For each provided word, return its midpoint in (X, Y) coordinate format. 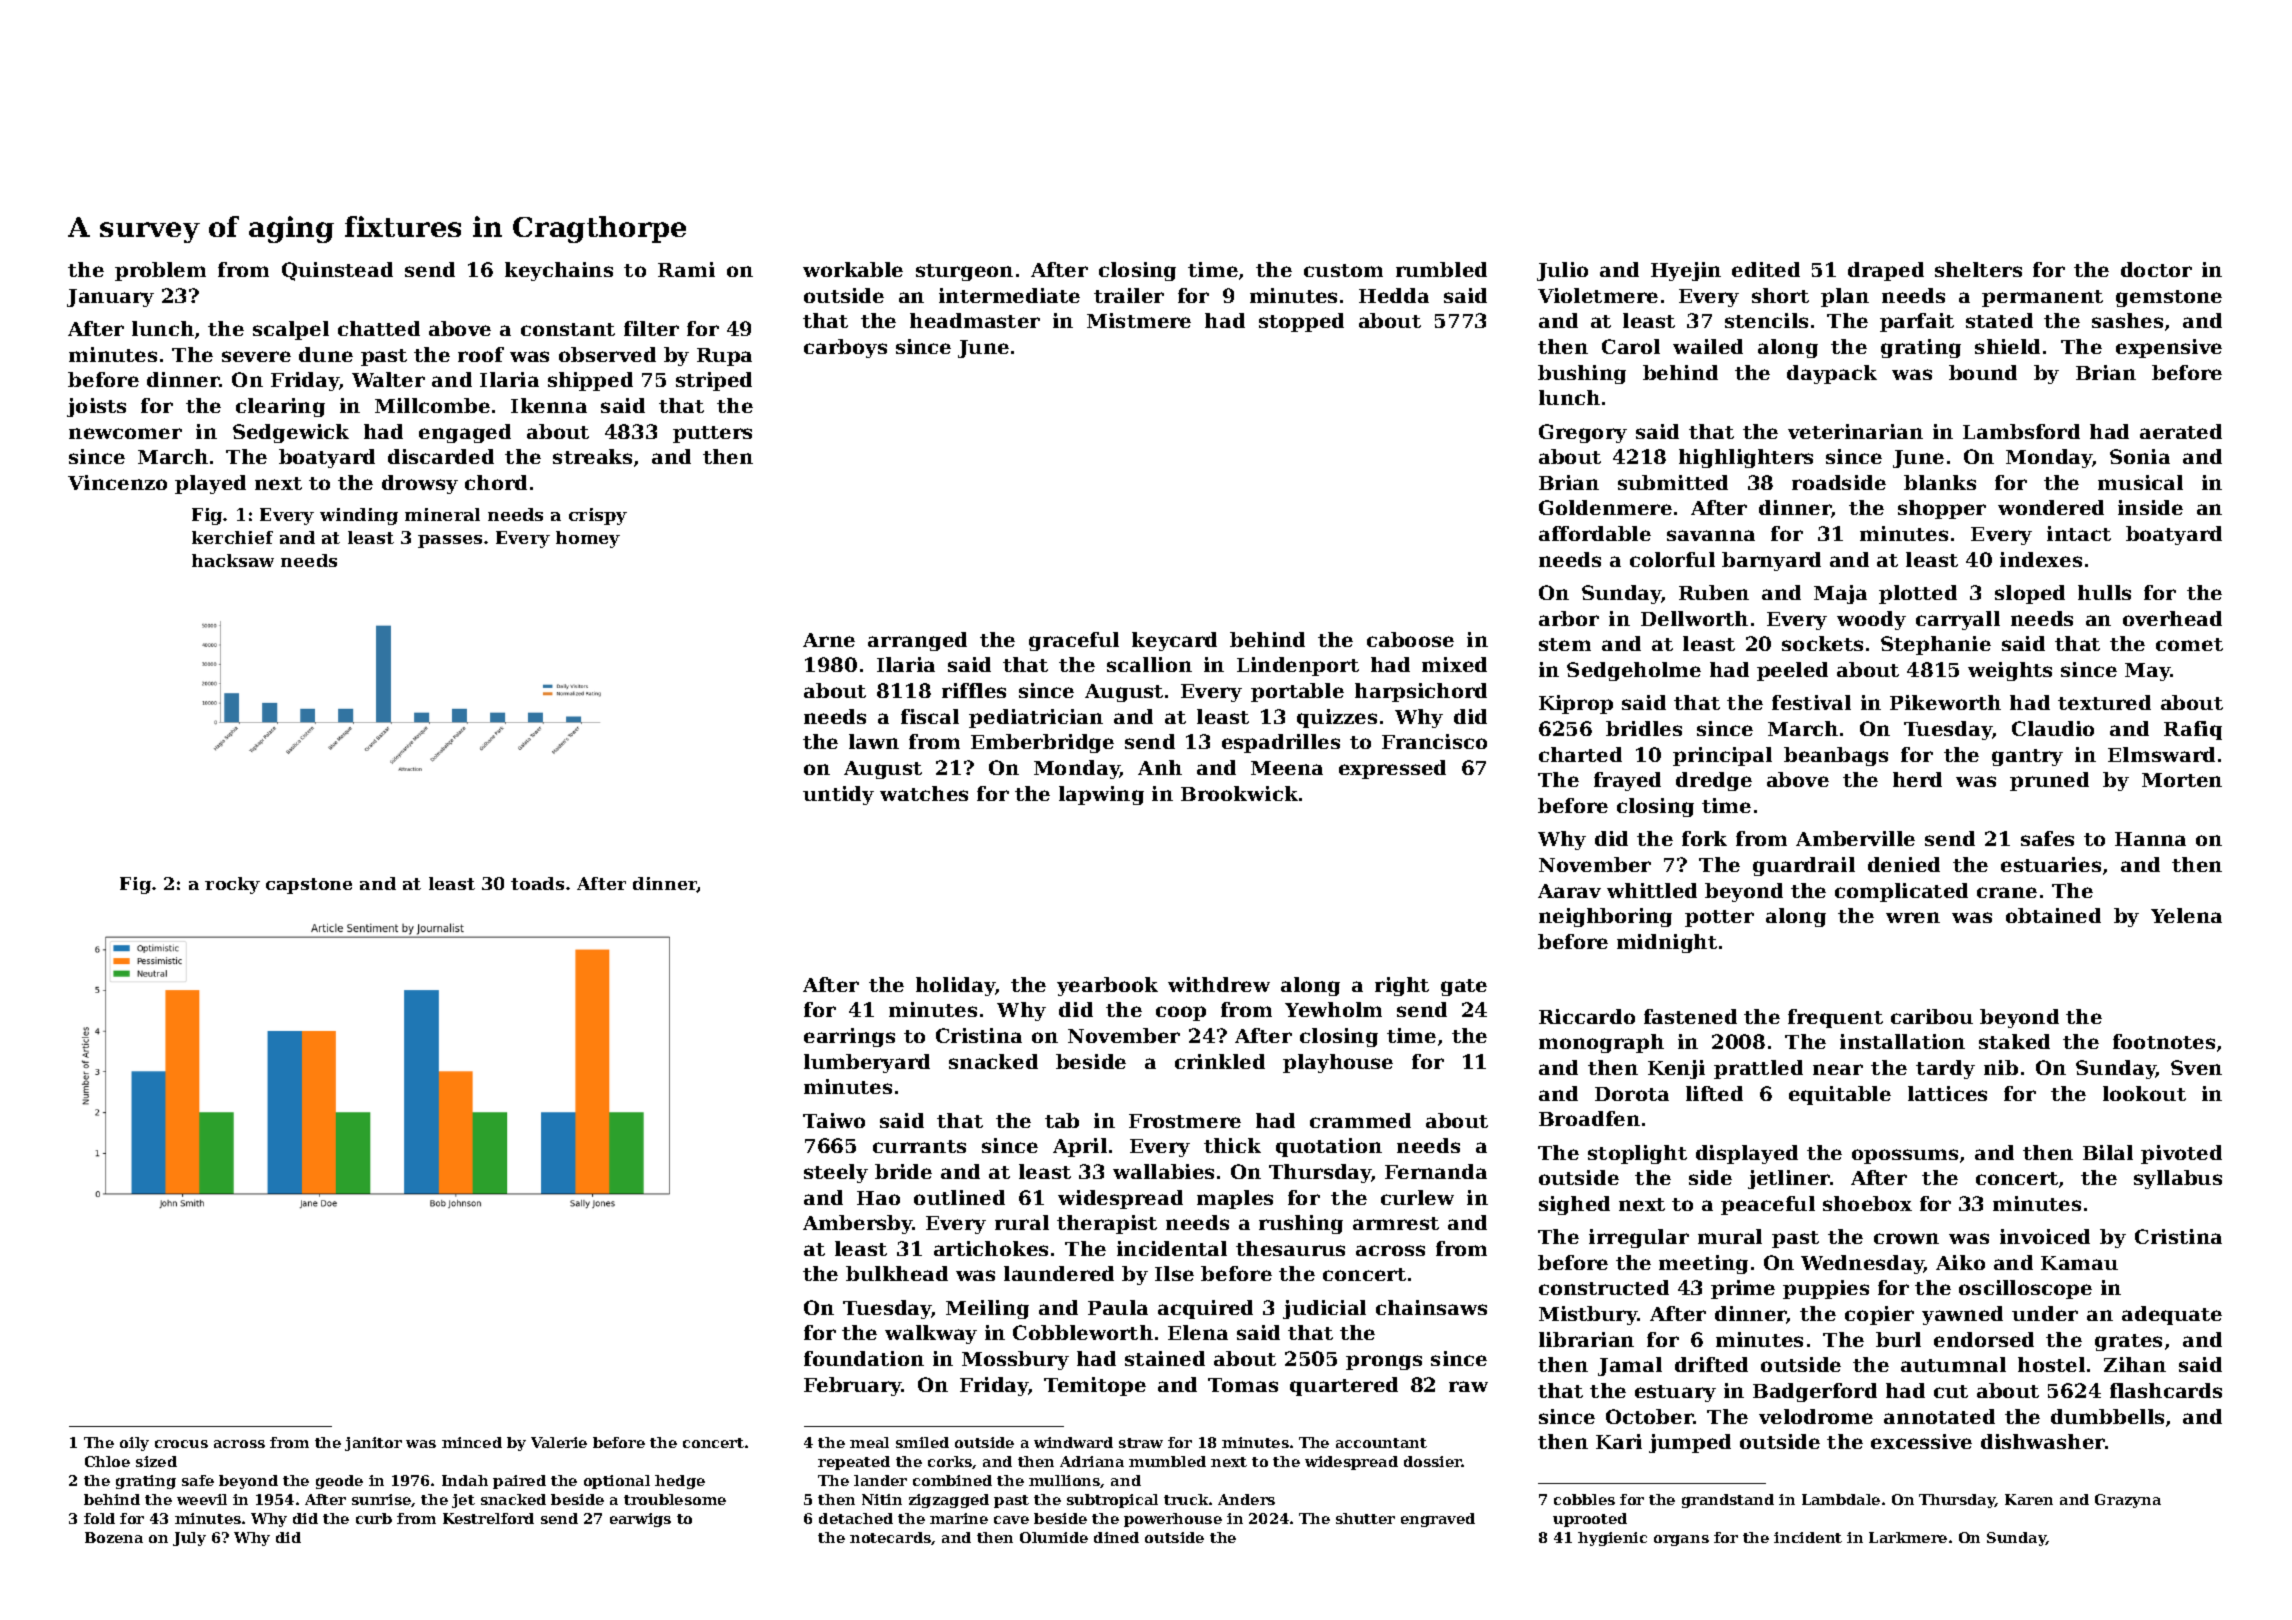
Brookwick (1239, 793)
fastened (1690, 1016)
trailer (1129, 295)
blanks (1940, 482)
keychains (559, 271)
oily (134, 1444)
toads (537, 883)
